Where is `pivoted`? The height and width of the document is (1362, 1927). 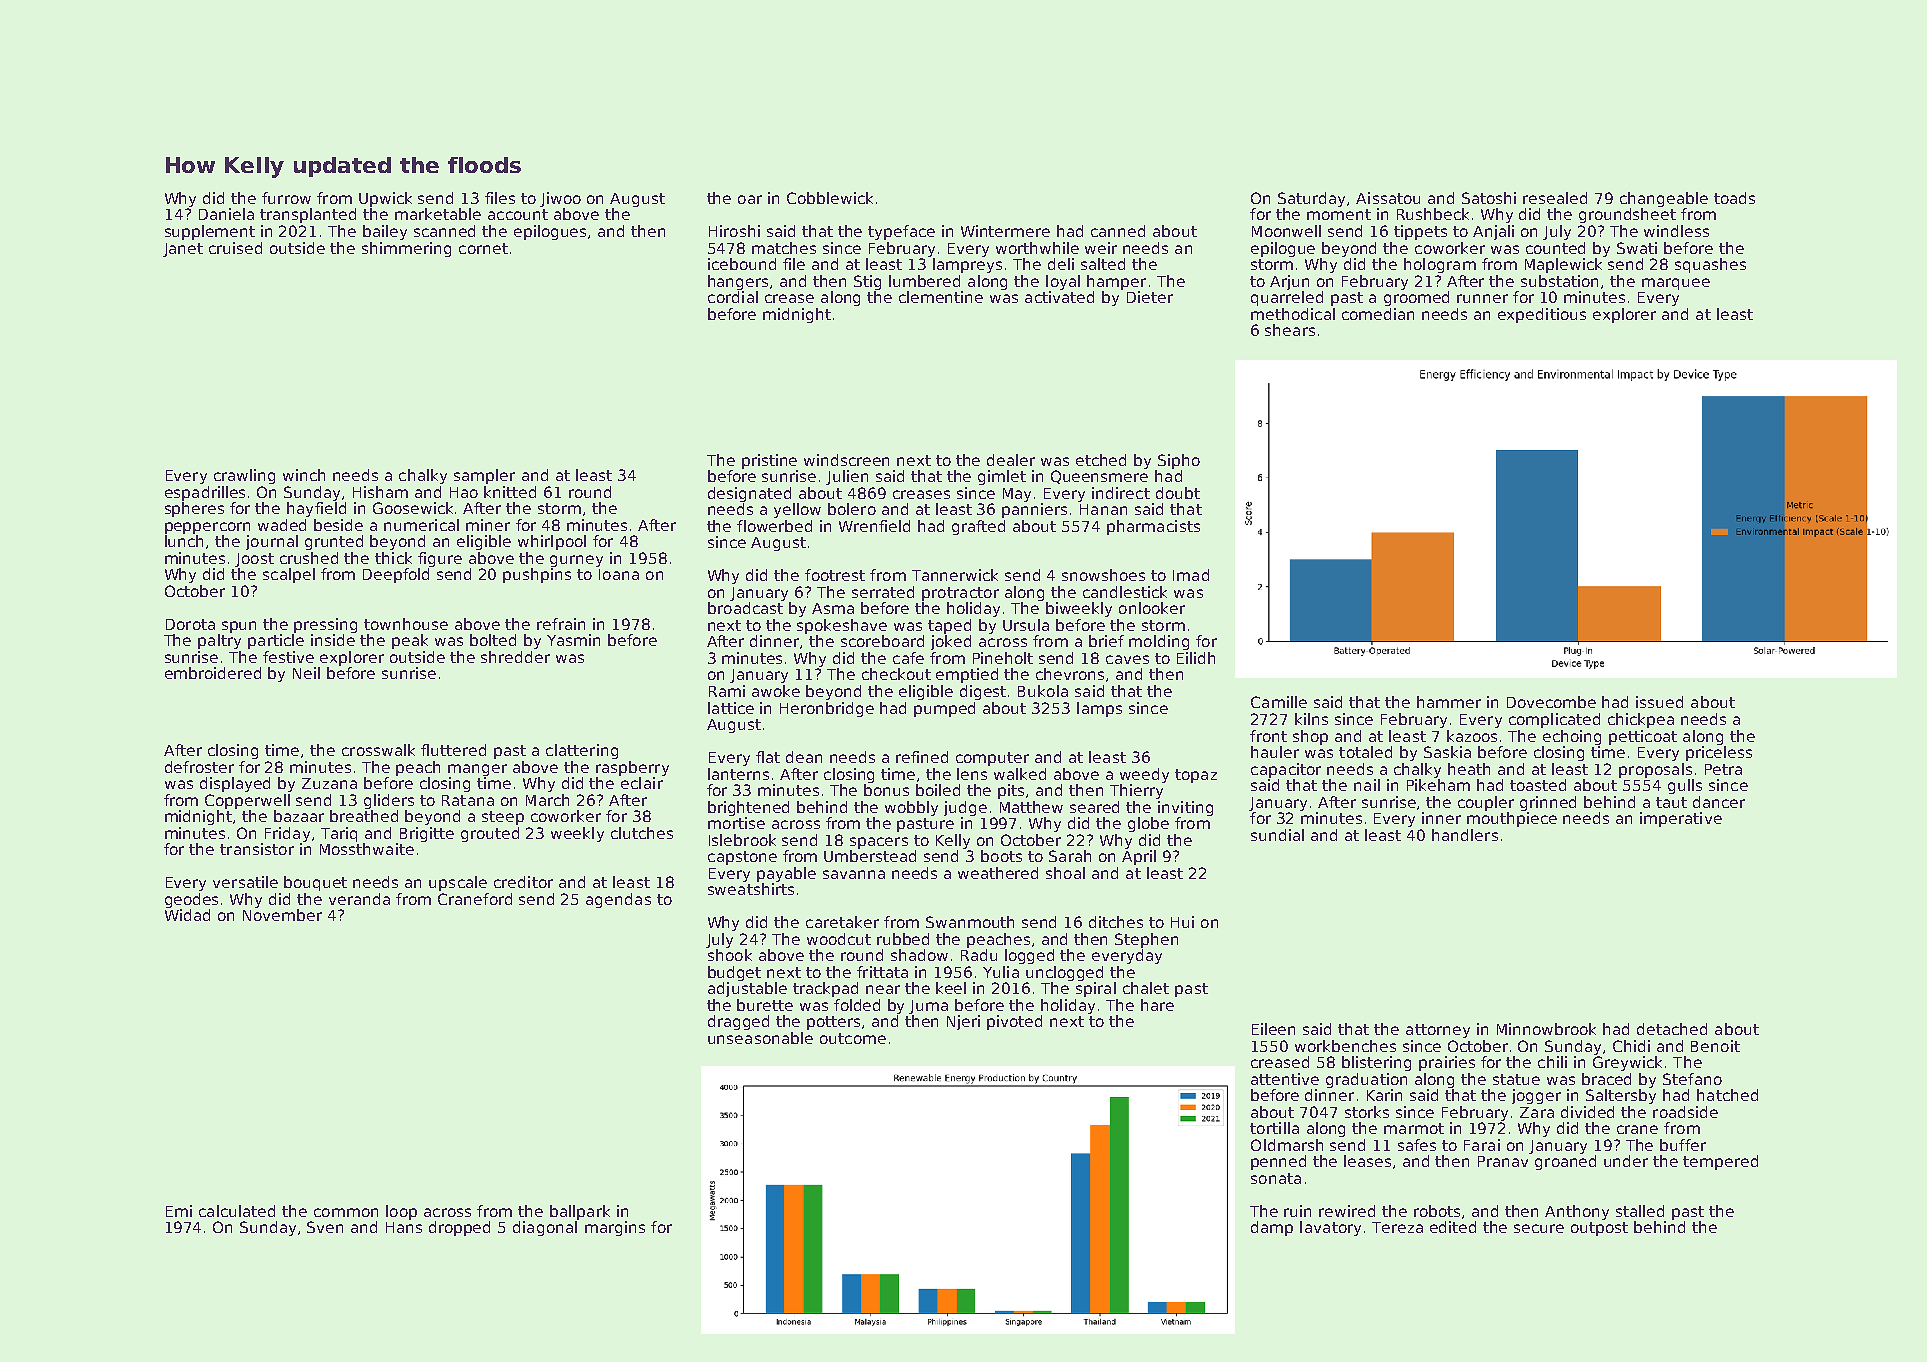
pivoted is located at coordinates (1014, 1022).
